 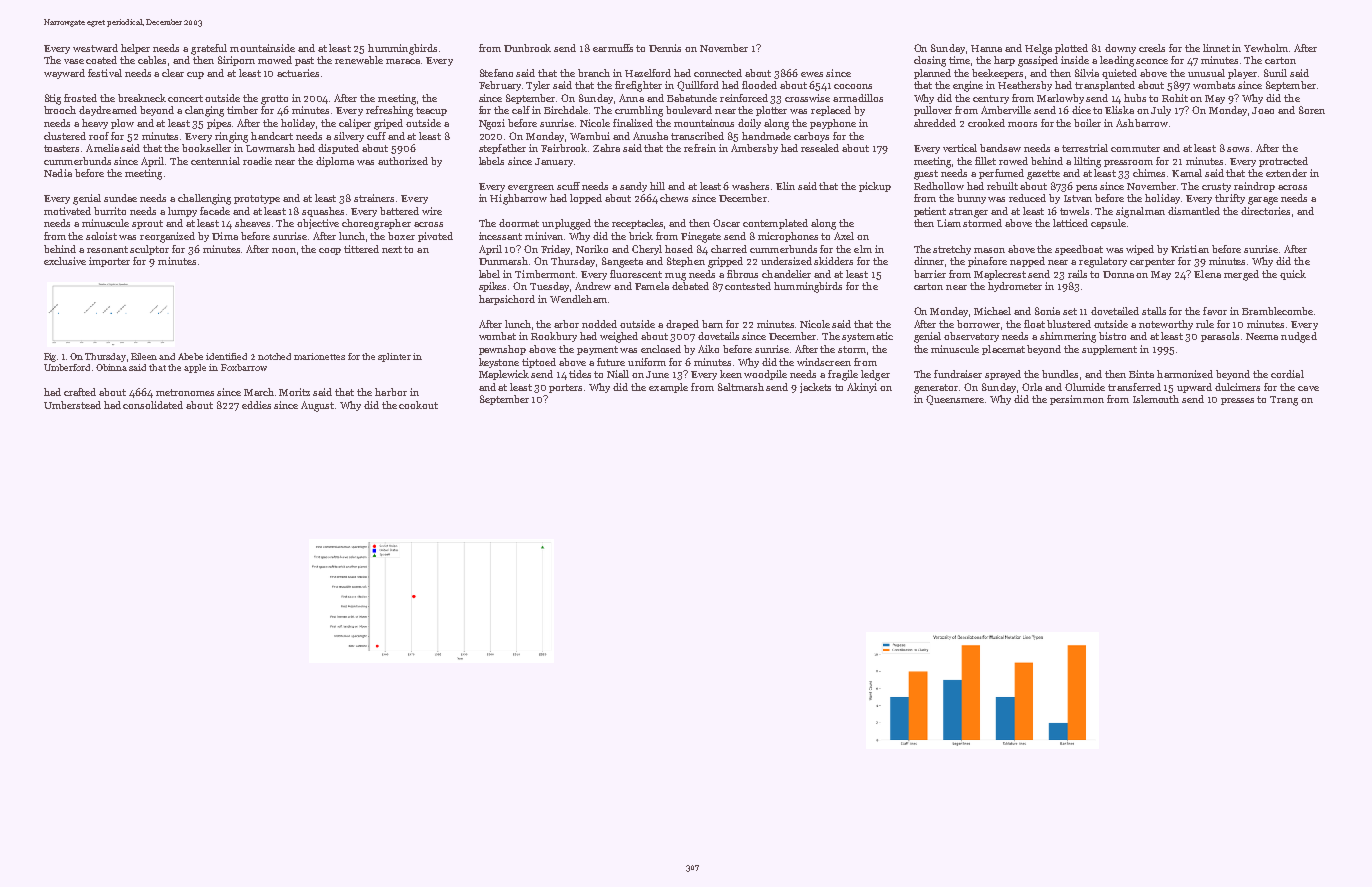 I want to click on fillet, so click(x=985, y=161).
